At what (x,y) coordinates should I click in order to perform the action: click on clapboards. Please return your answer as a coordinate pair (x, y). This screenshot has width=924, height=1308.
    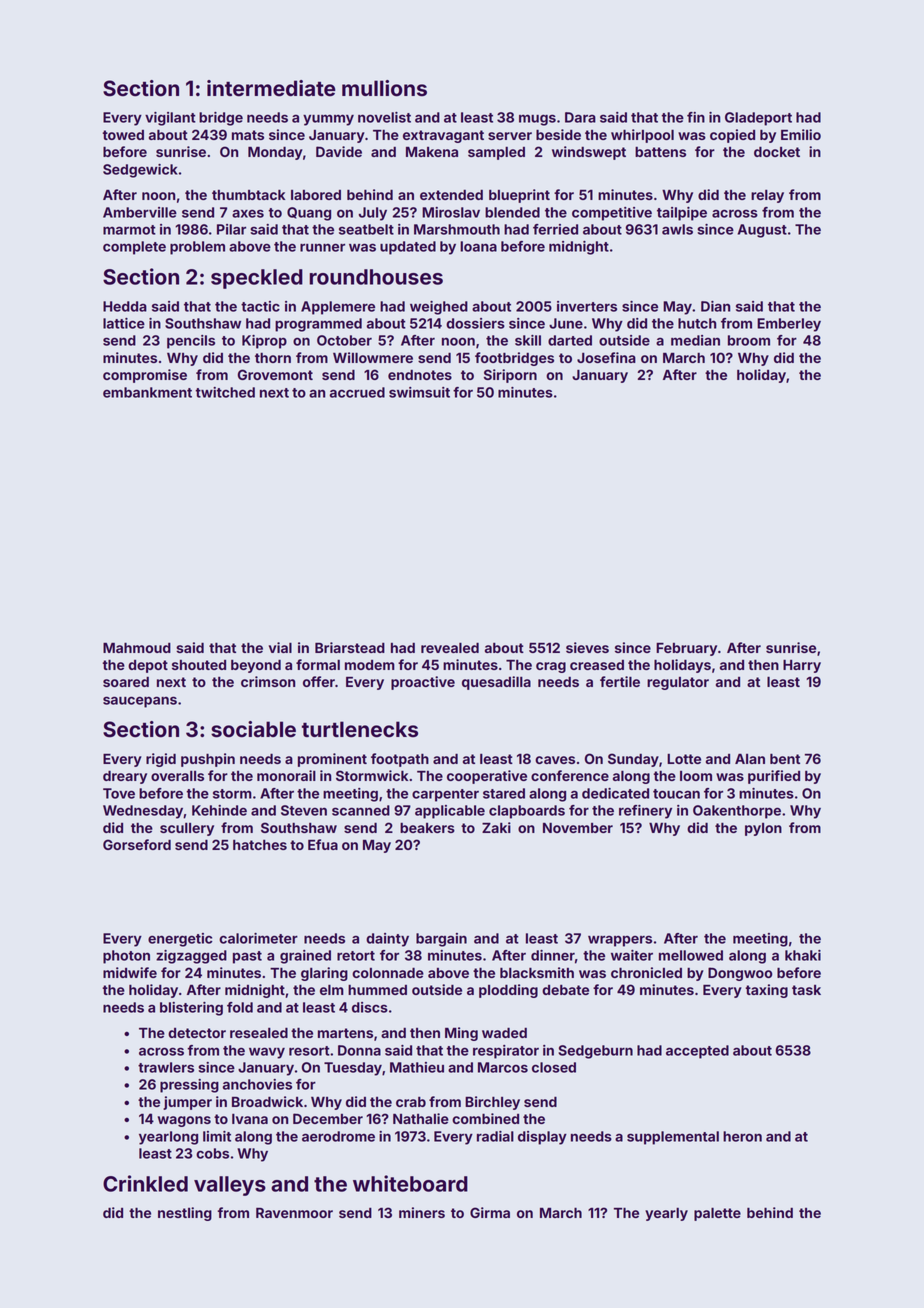
    Looking at the image, I should click on (527, 812).
